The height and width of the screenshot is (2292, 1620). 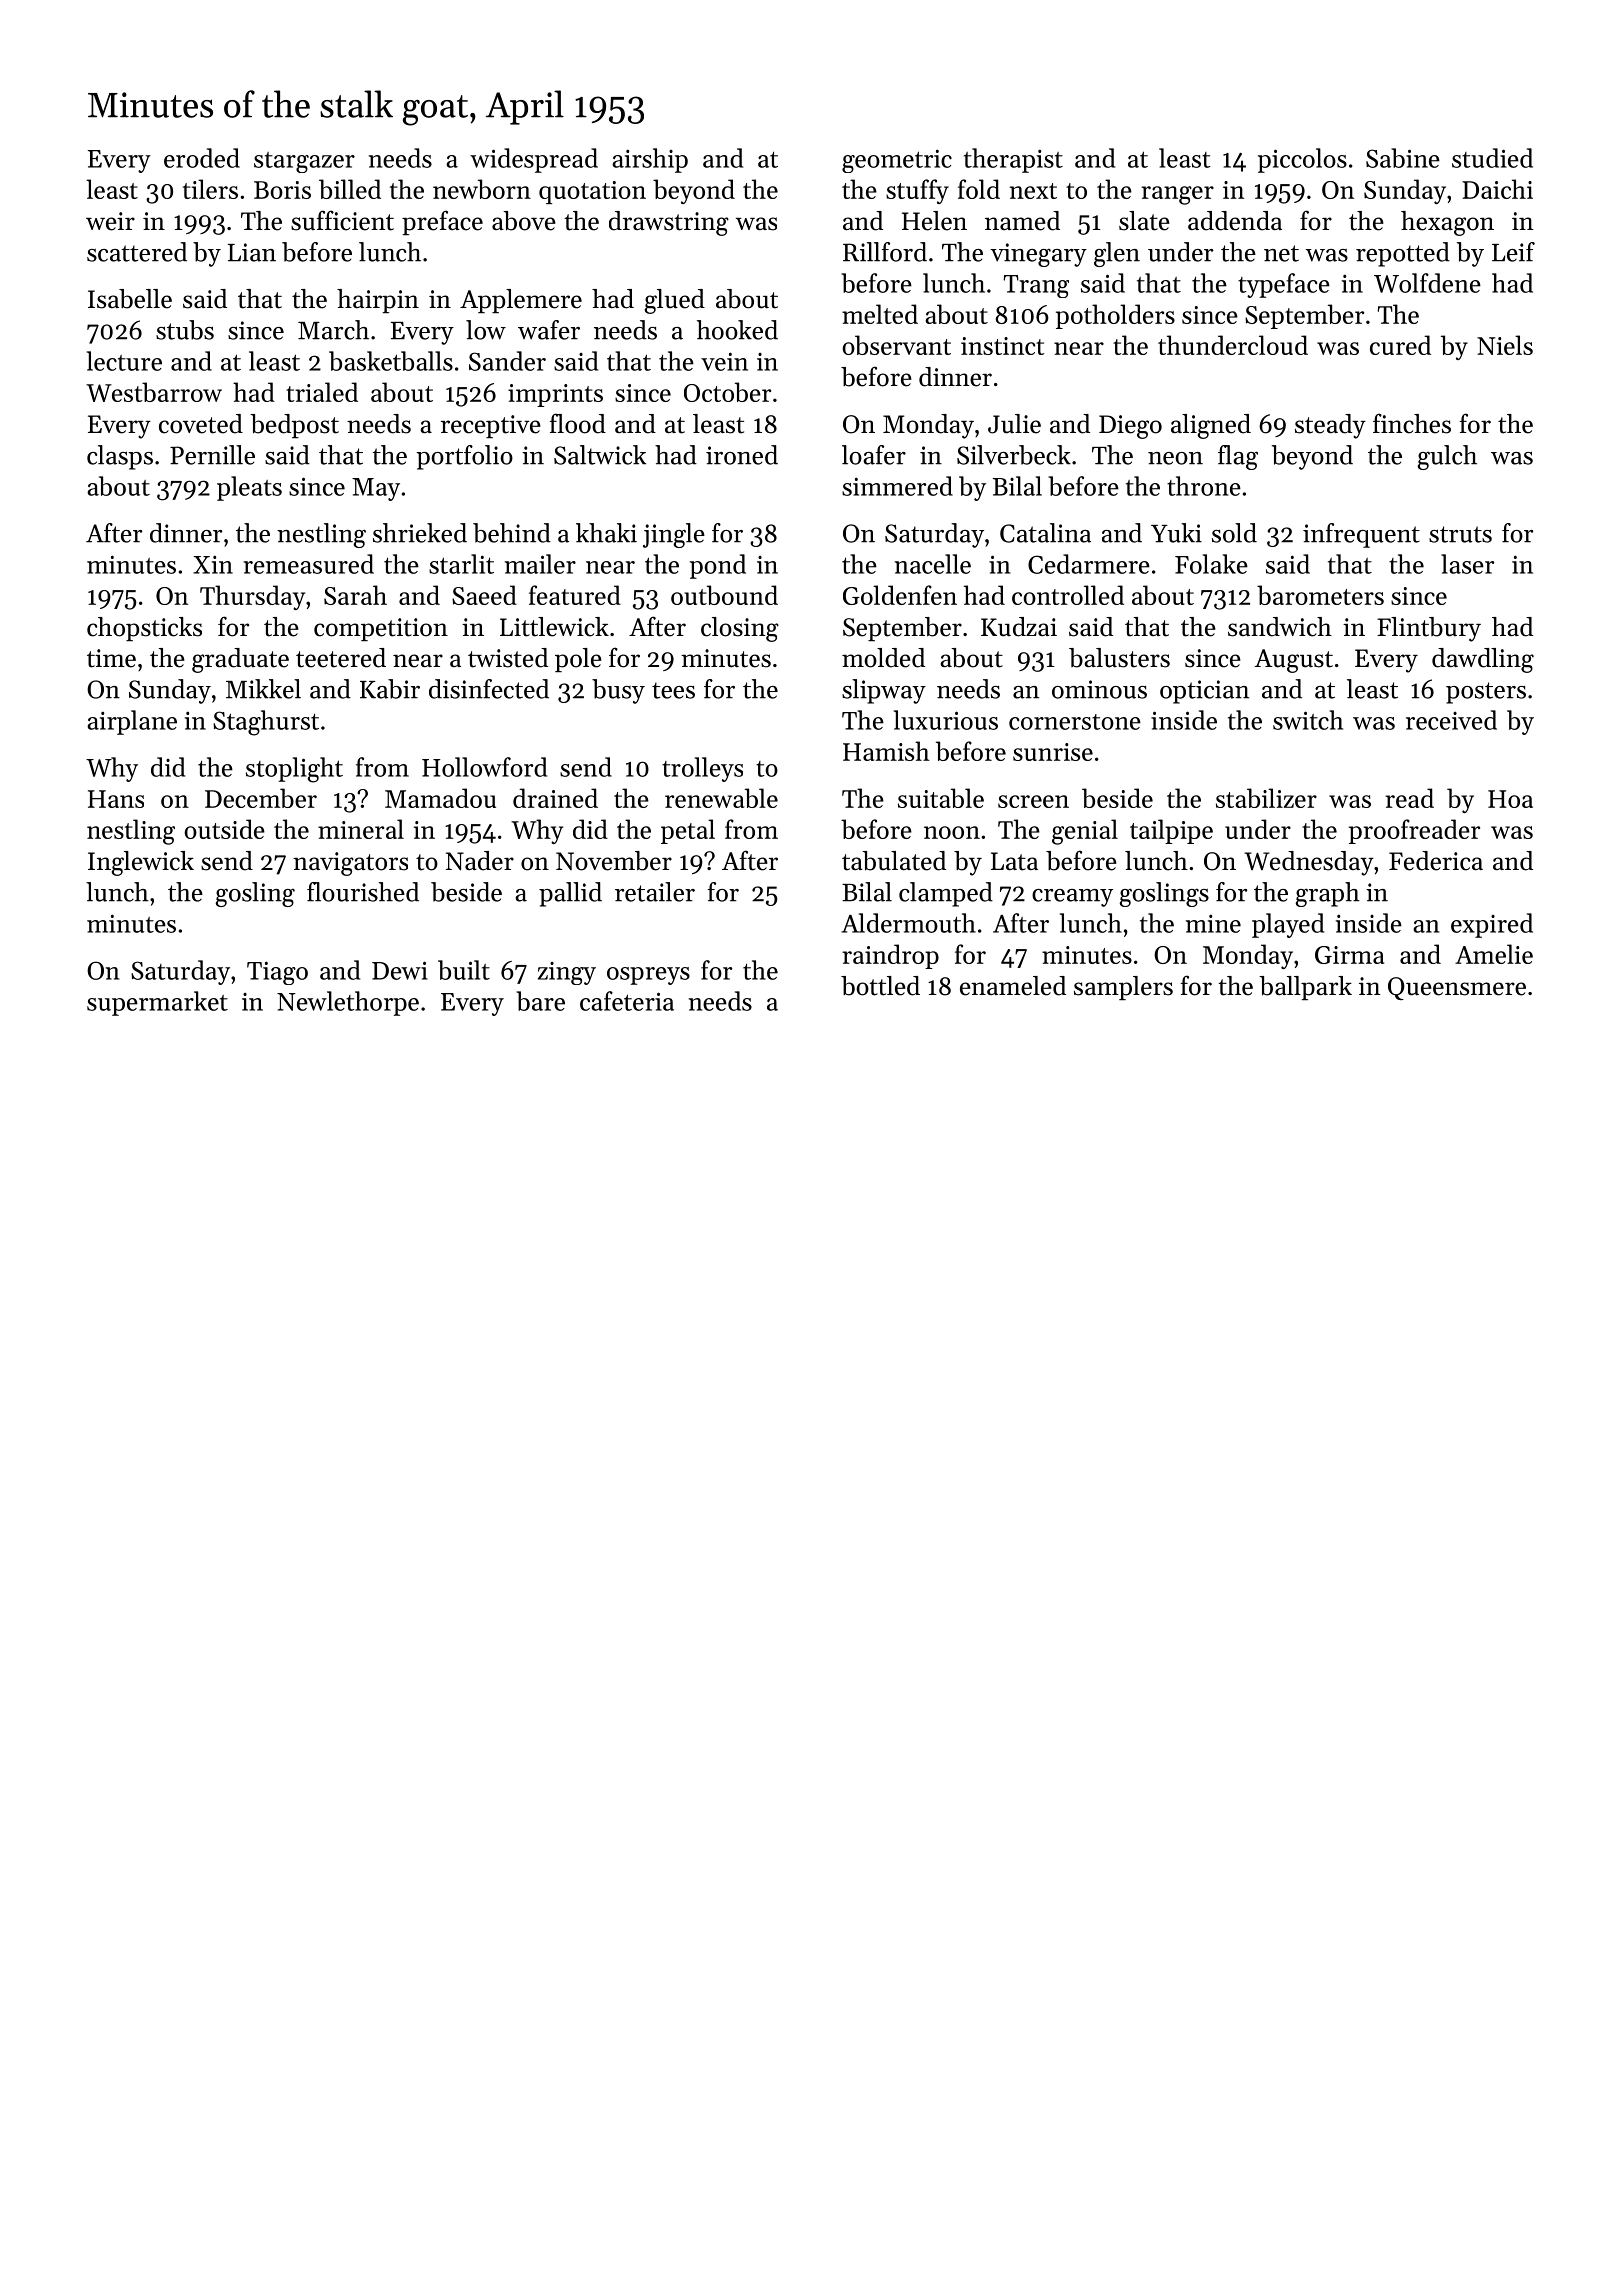 I want to click on Silverbeck, so click(x=1014, y=455).
